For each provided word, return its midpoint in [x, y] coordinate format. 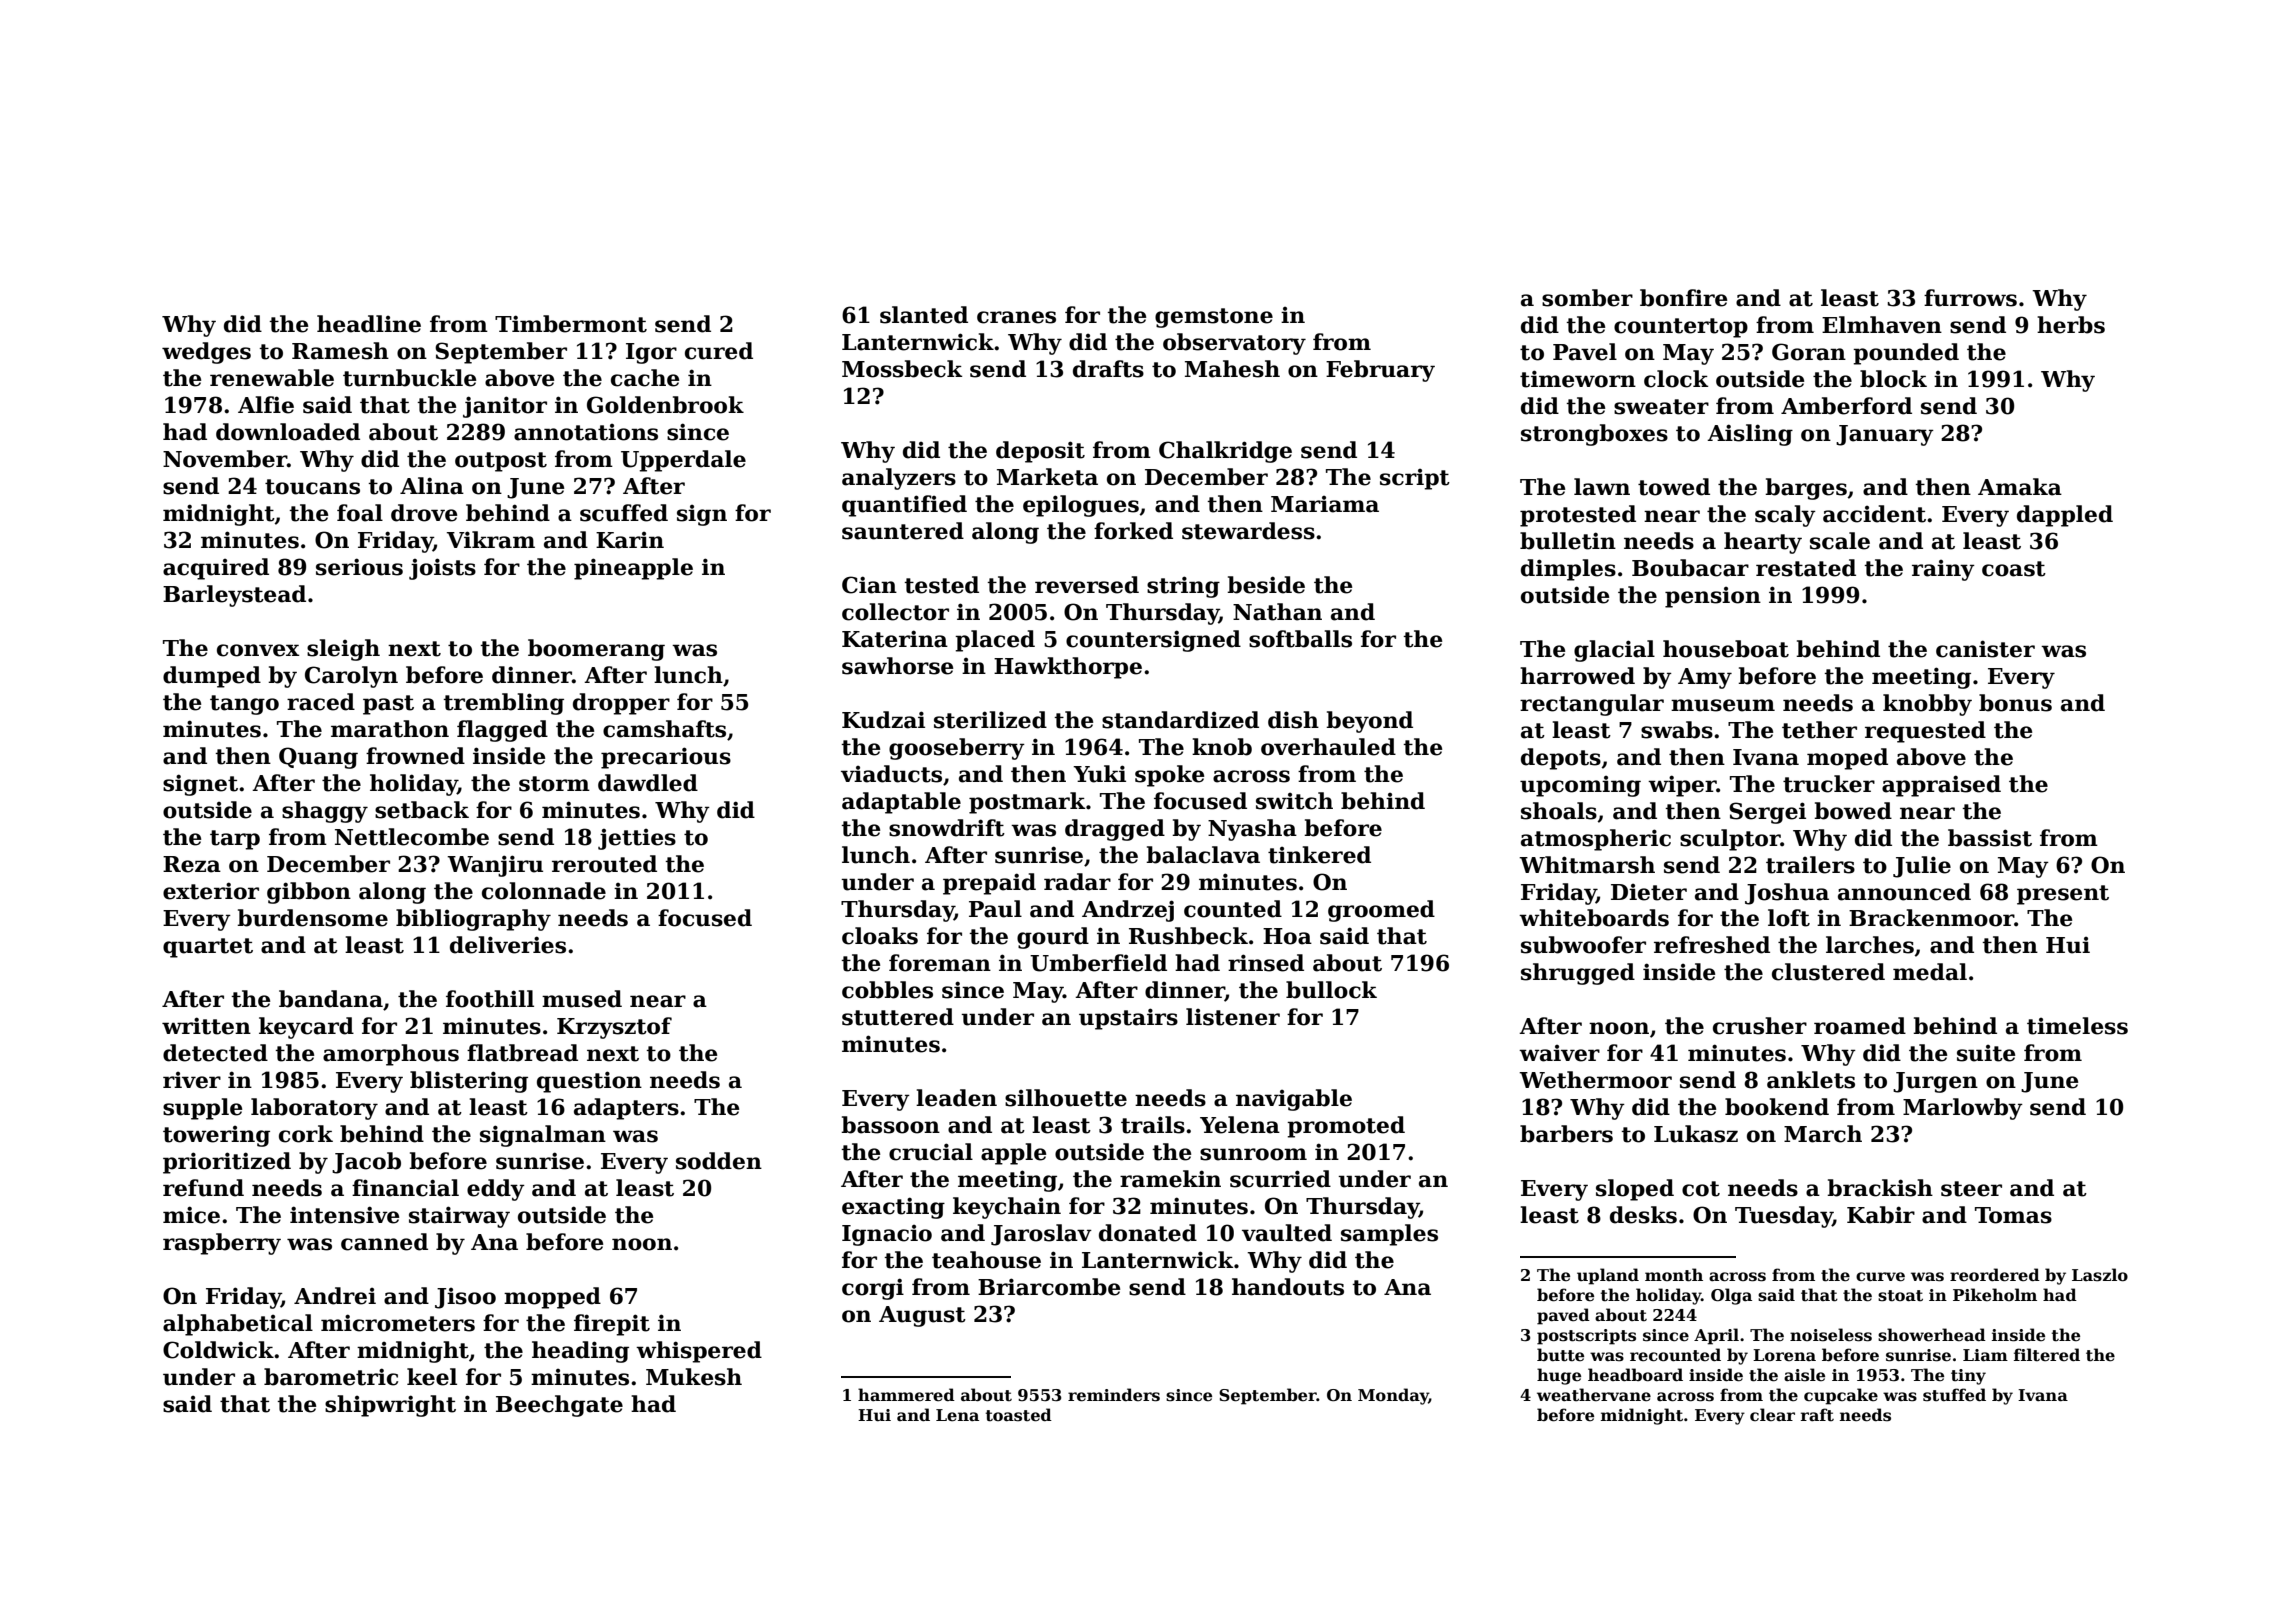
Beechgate [559, 1406]
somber [1587, 298]
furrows [1970, 298]
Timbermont [571, 324]
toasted [1019, 1415]
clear [1772, 1415]
